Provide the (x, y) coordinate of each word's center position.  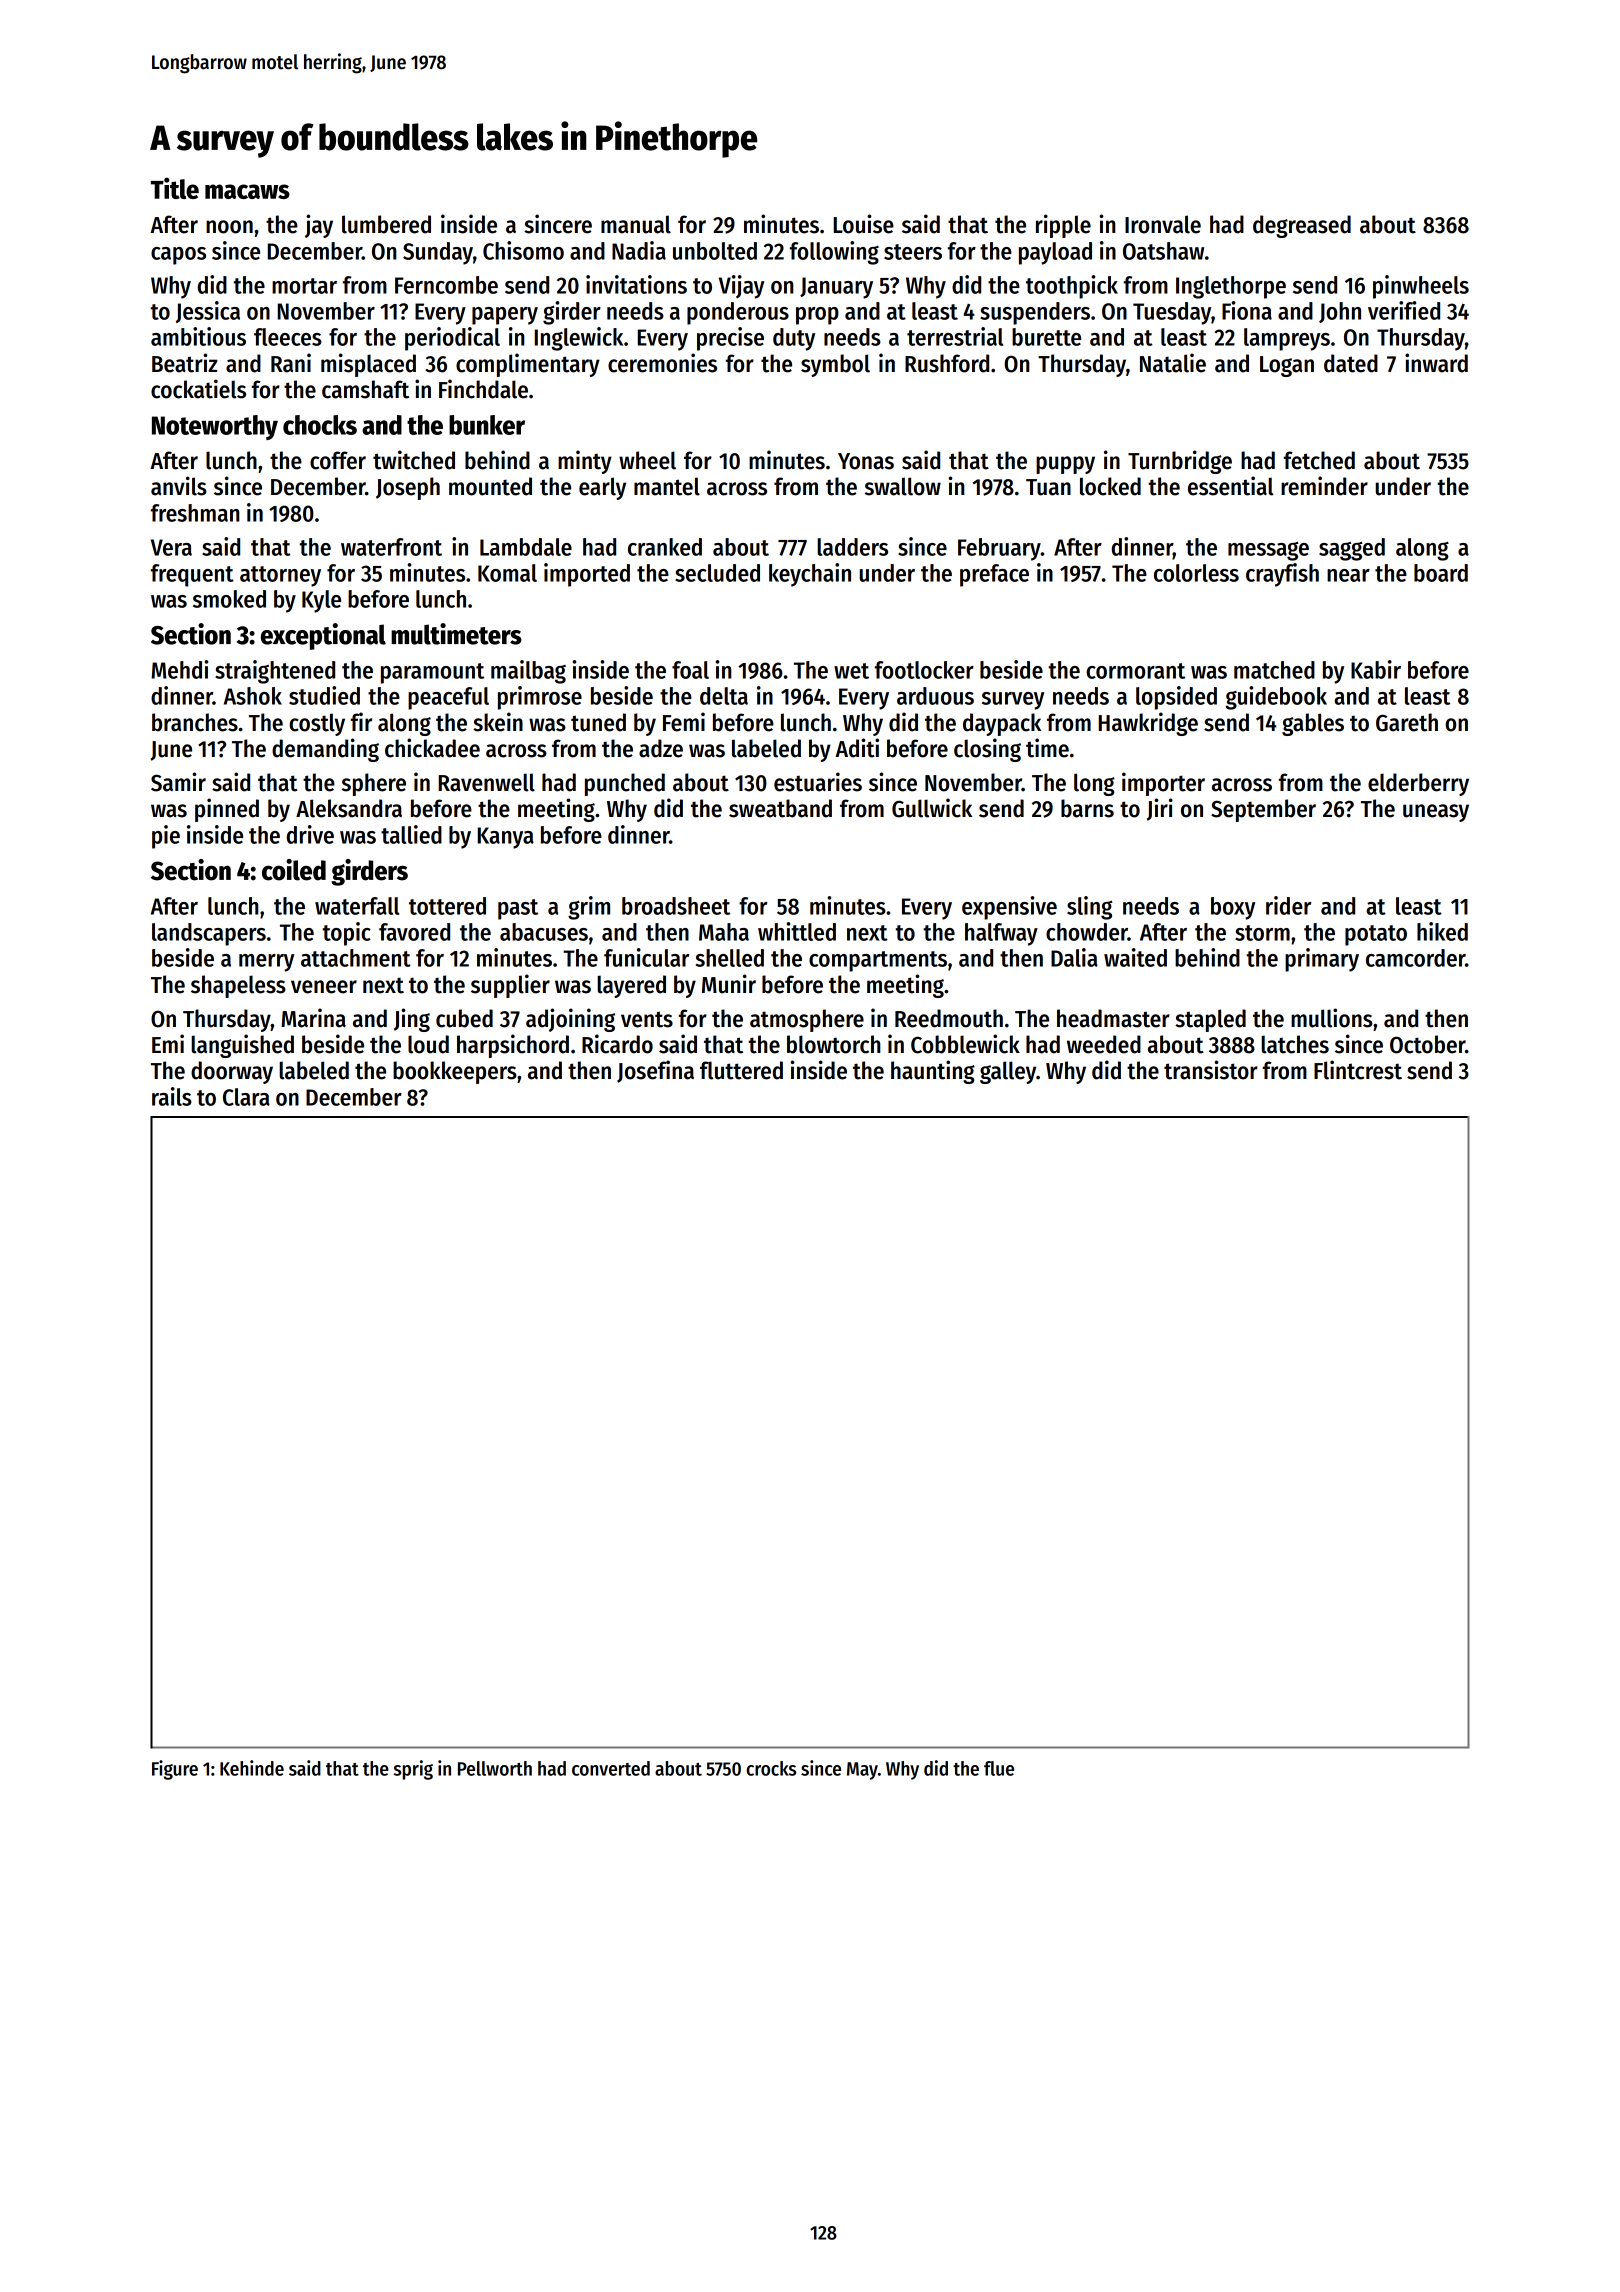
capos (178, 256)
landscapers (209, 934)
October (1427, 1044)
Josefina (655, 1071)
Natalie (1173, 363)
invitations (636, 284)
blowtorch (834, 1044)
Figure (175, 1770)
